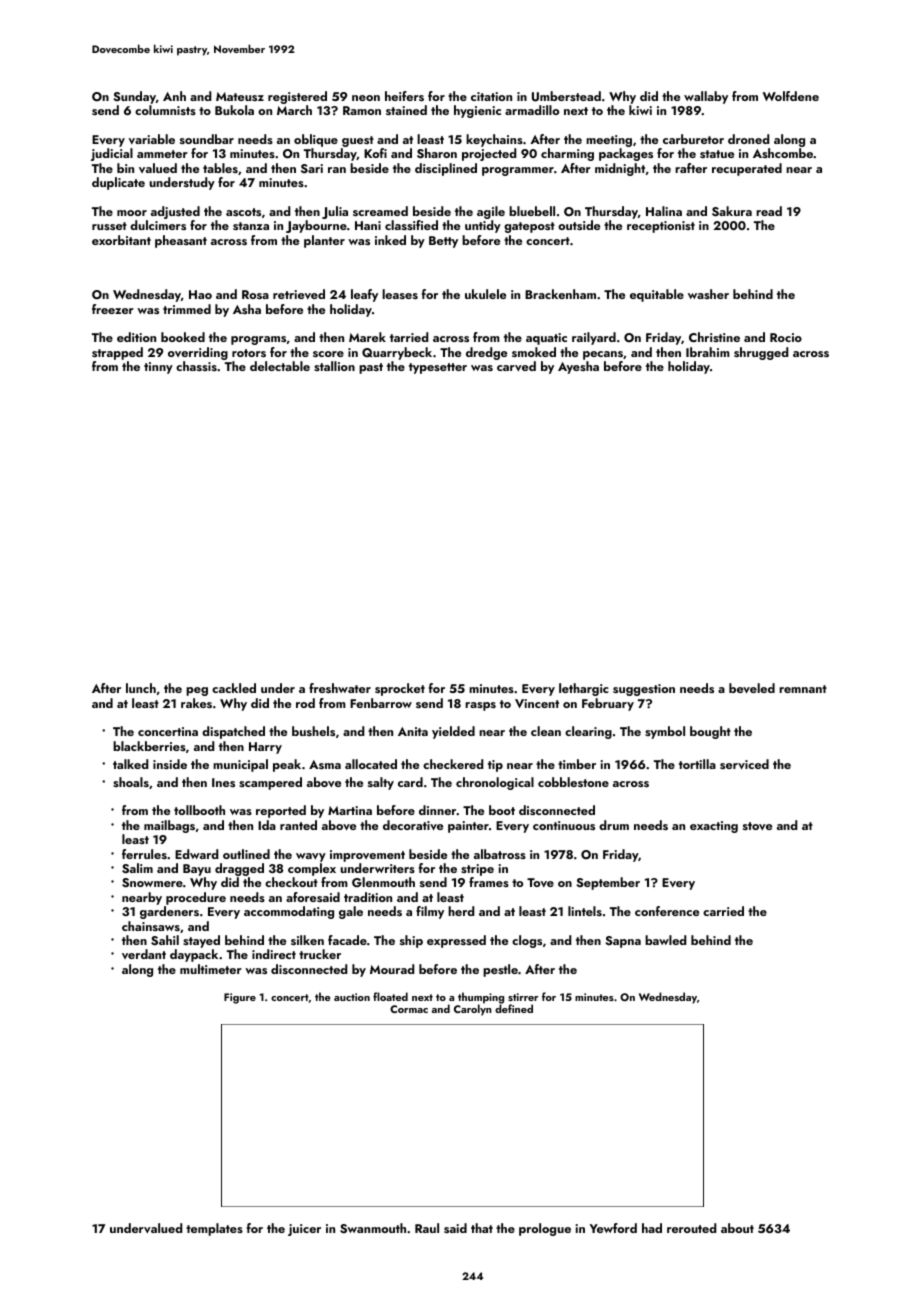 The width and height of the screenshot is (924, 1314). What do you see at coordinates (240, 998) in the screenshot?
I see `Figure` at bounding box center [240, 998].
